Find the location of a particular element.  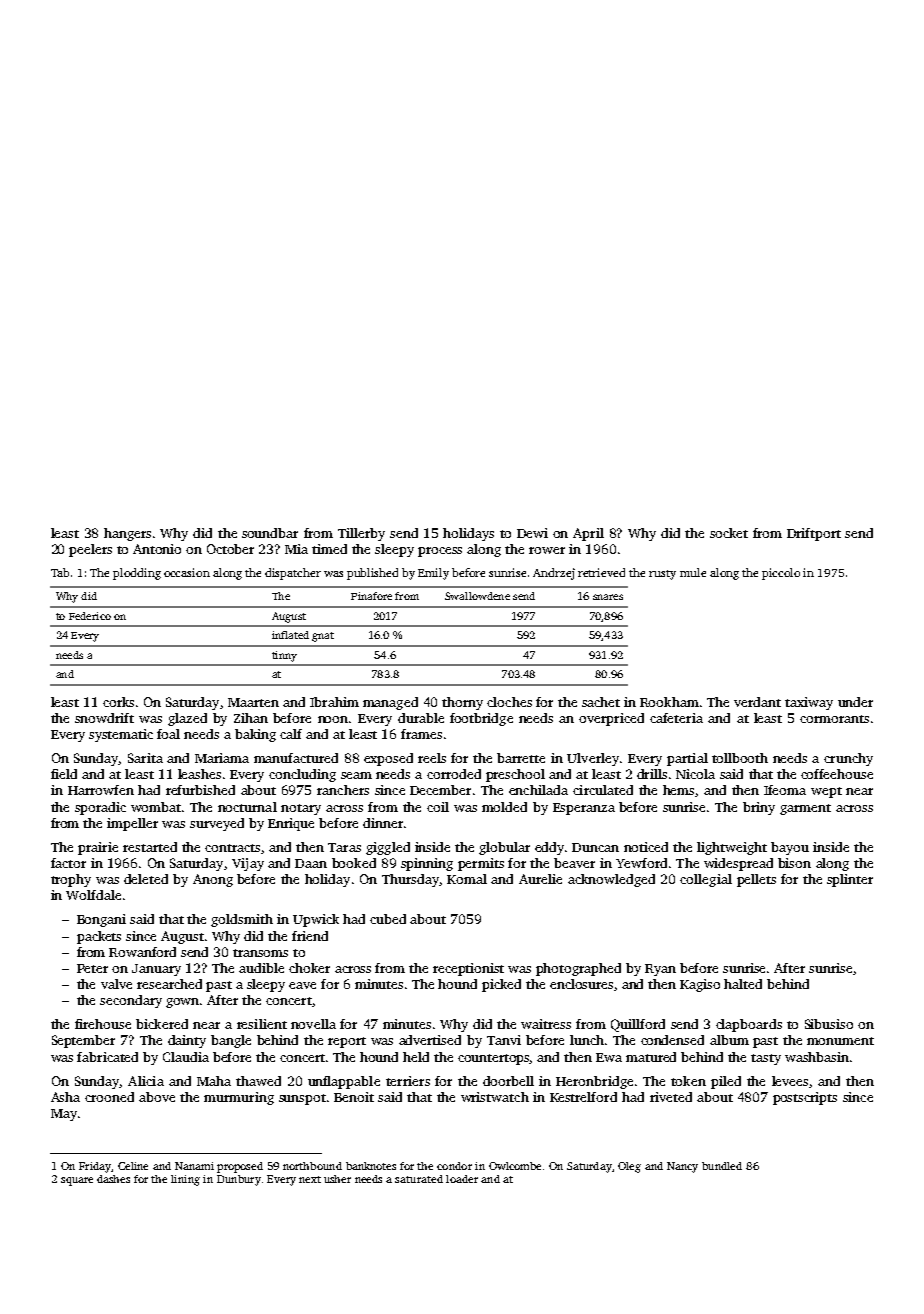

loader is located at coordinates (462, 1179).
